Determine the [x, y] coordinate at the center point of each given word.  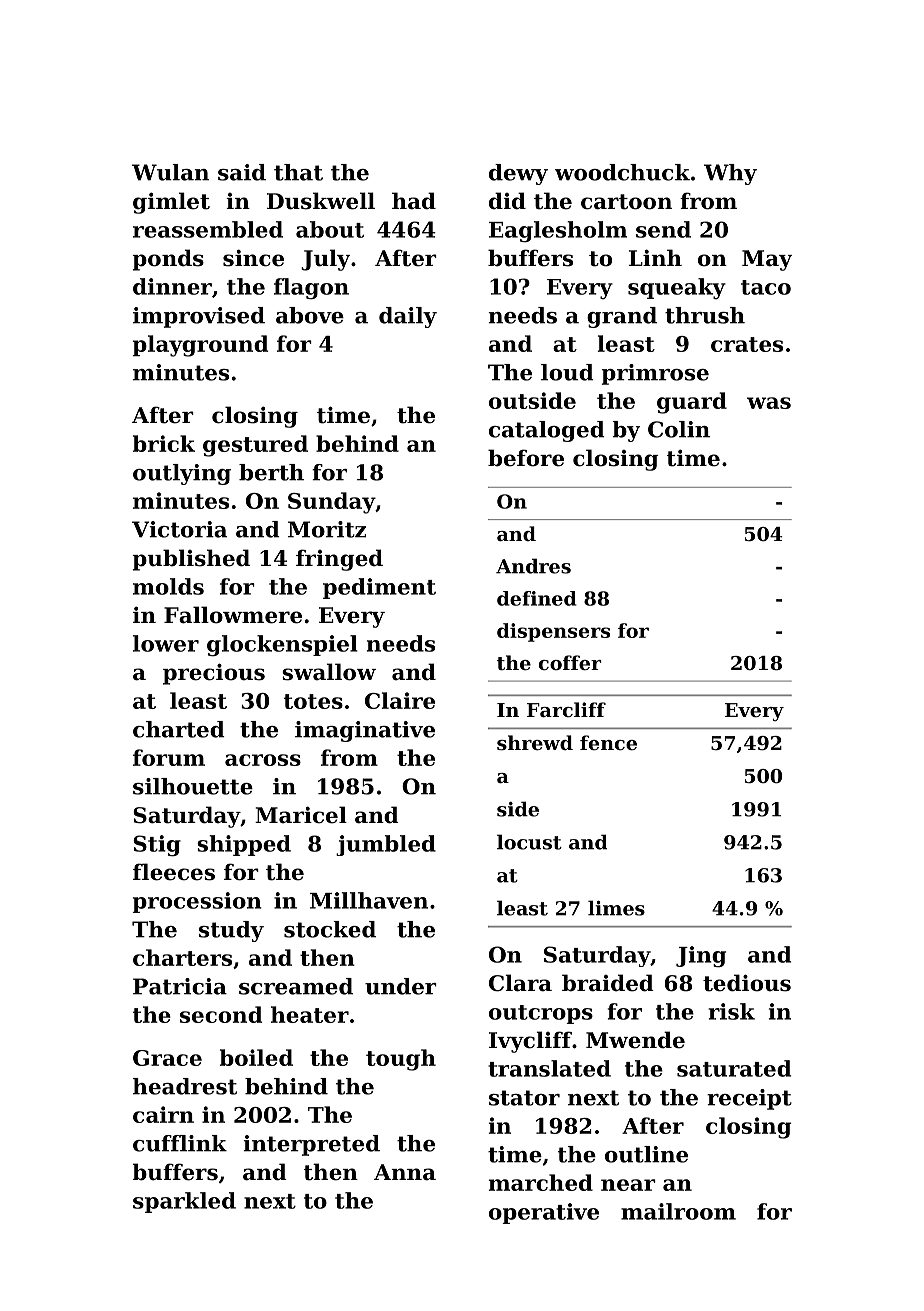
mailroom [678, 1211]
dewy [518, 174]
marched [541, 1182]
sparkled [184, 1202]
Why [730, 174]
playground [200, 346]
